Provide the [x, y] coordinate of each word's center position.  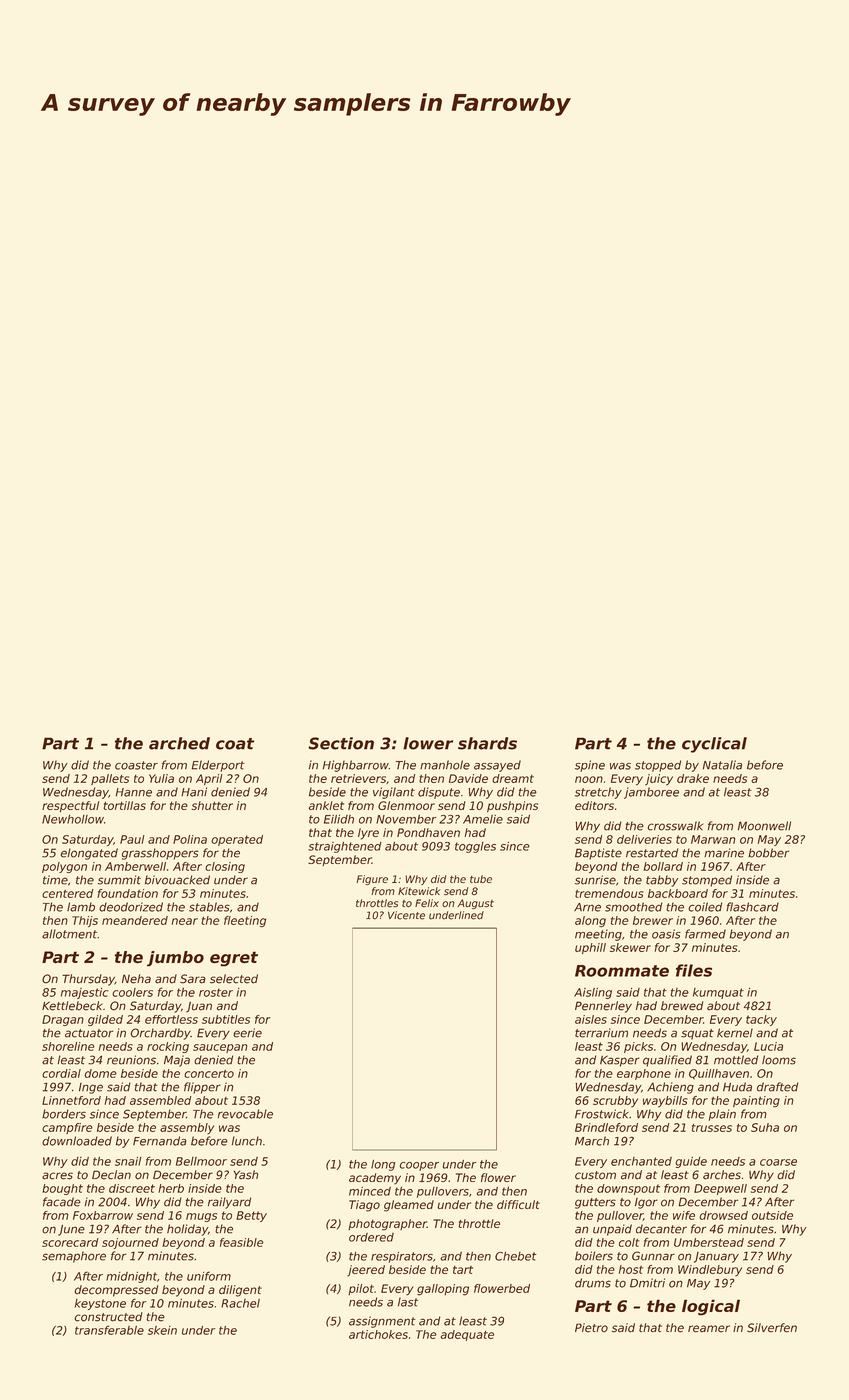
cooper [419, 1166]
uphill [590, 948]
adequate [467, 1335]
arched [179, 743]
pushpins [512, 806]
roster [216, 992]
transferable [109, 1330]
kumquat [718, 993]
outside [772, 1215]
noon [589, 779]
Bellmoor [201, 1161]
